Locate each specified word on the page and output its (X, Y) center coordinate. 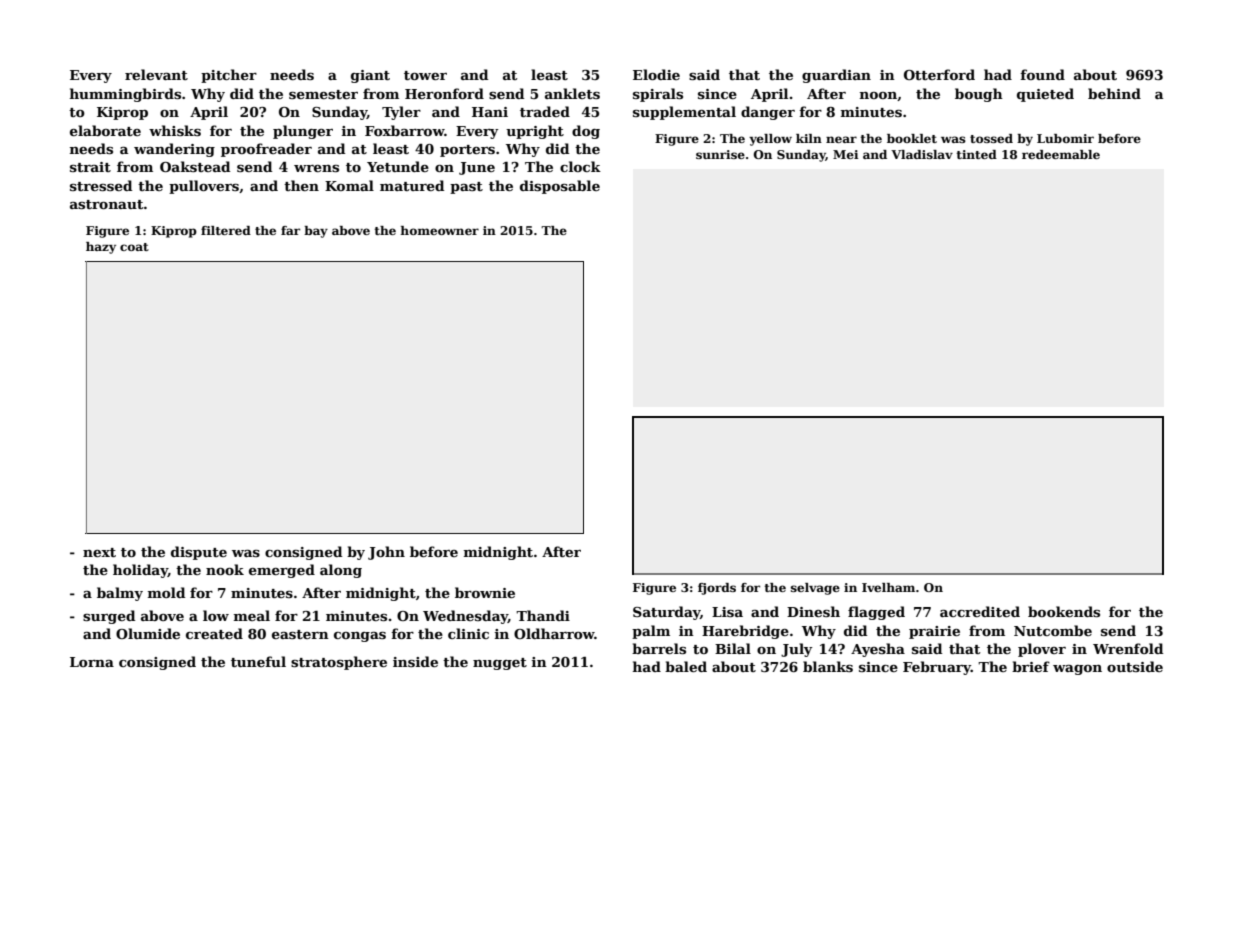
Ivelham (888, 587)
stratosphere (339, 663)
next (99, 552)
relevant (156, 74)
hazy (101, 248)
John (386, 553)
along (341, 571)
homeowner (439, 230)
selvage (815, 589)
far (290, 230)
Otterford (939, 74)
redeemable (1061, 154)
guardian (836, 76)
